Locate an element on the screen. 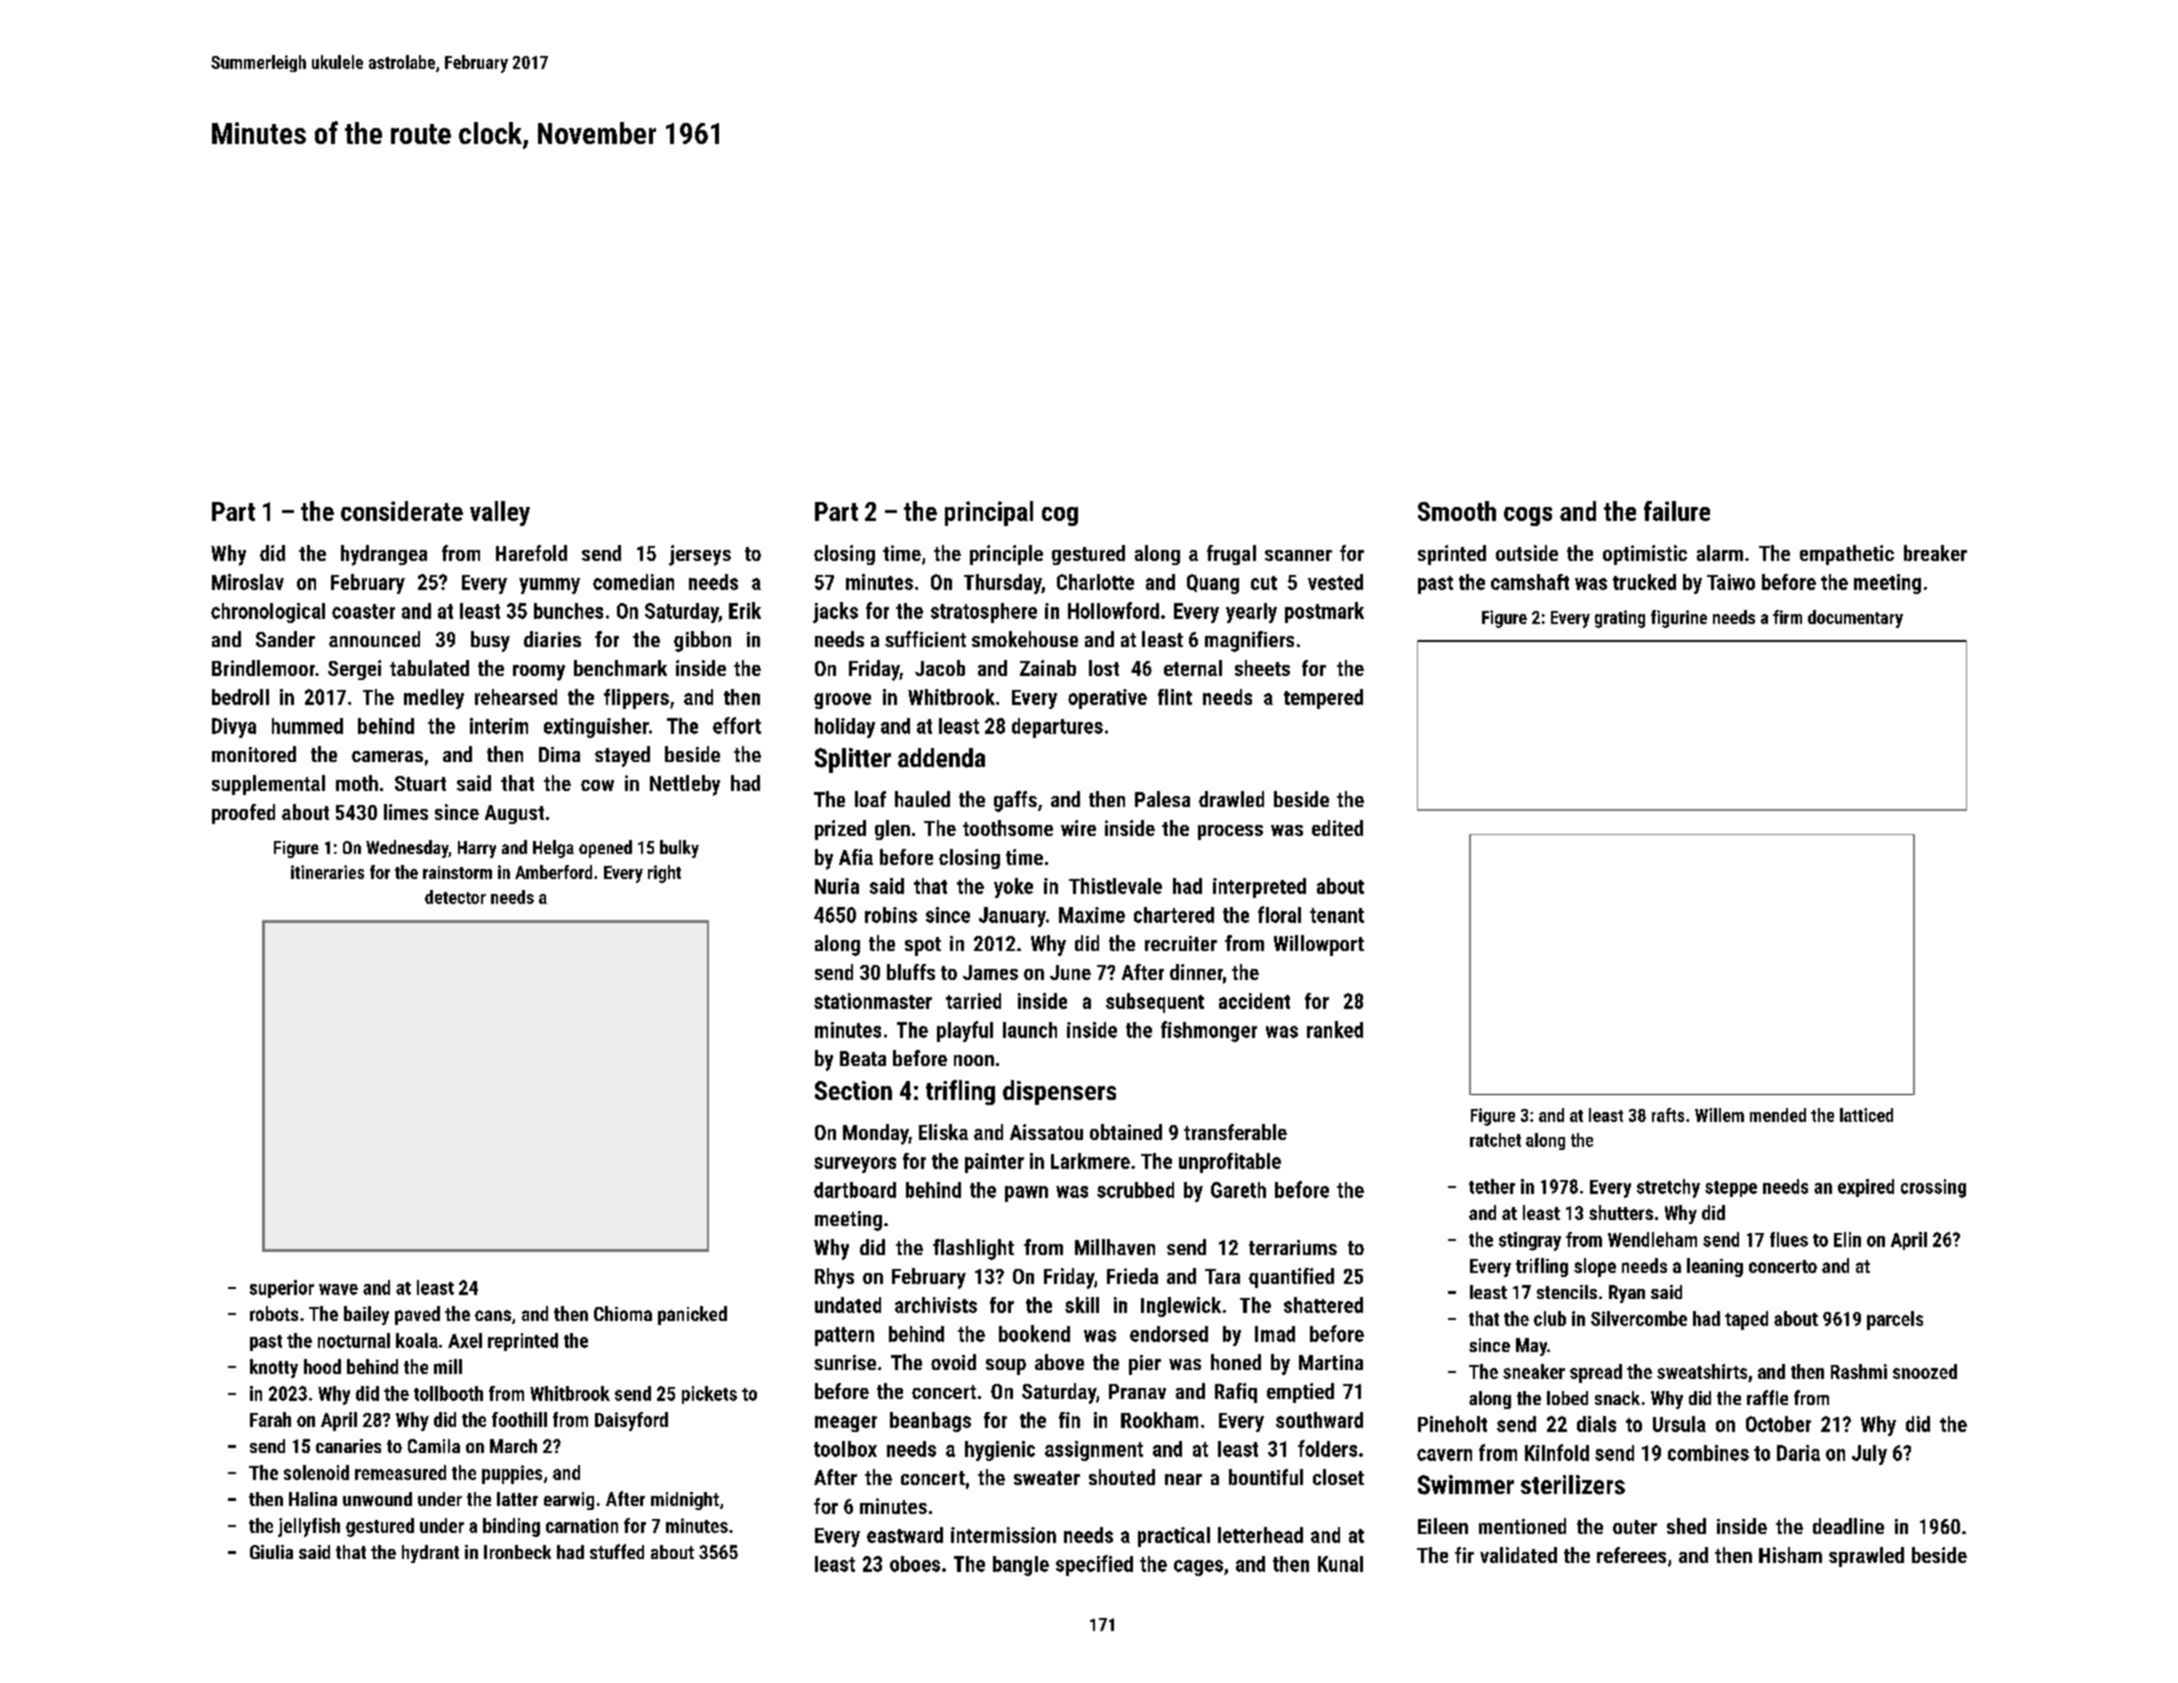 The height and width of the screenshot is (1683, 2178). parcels is located at coordinates (1895, 1320).
